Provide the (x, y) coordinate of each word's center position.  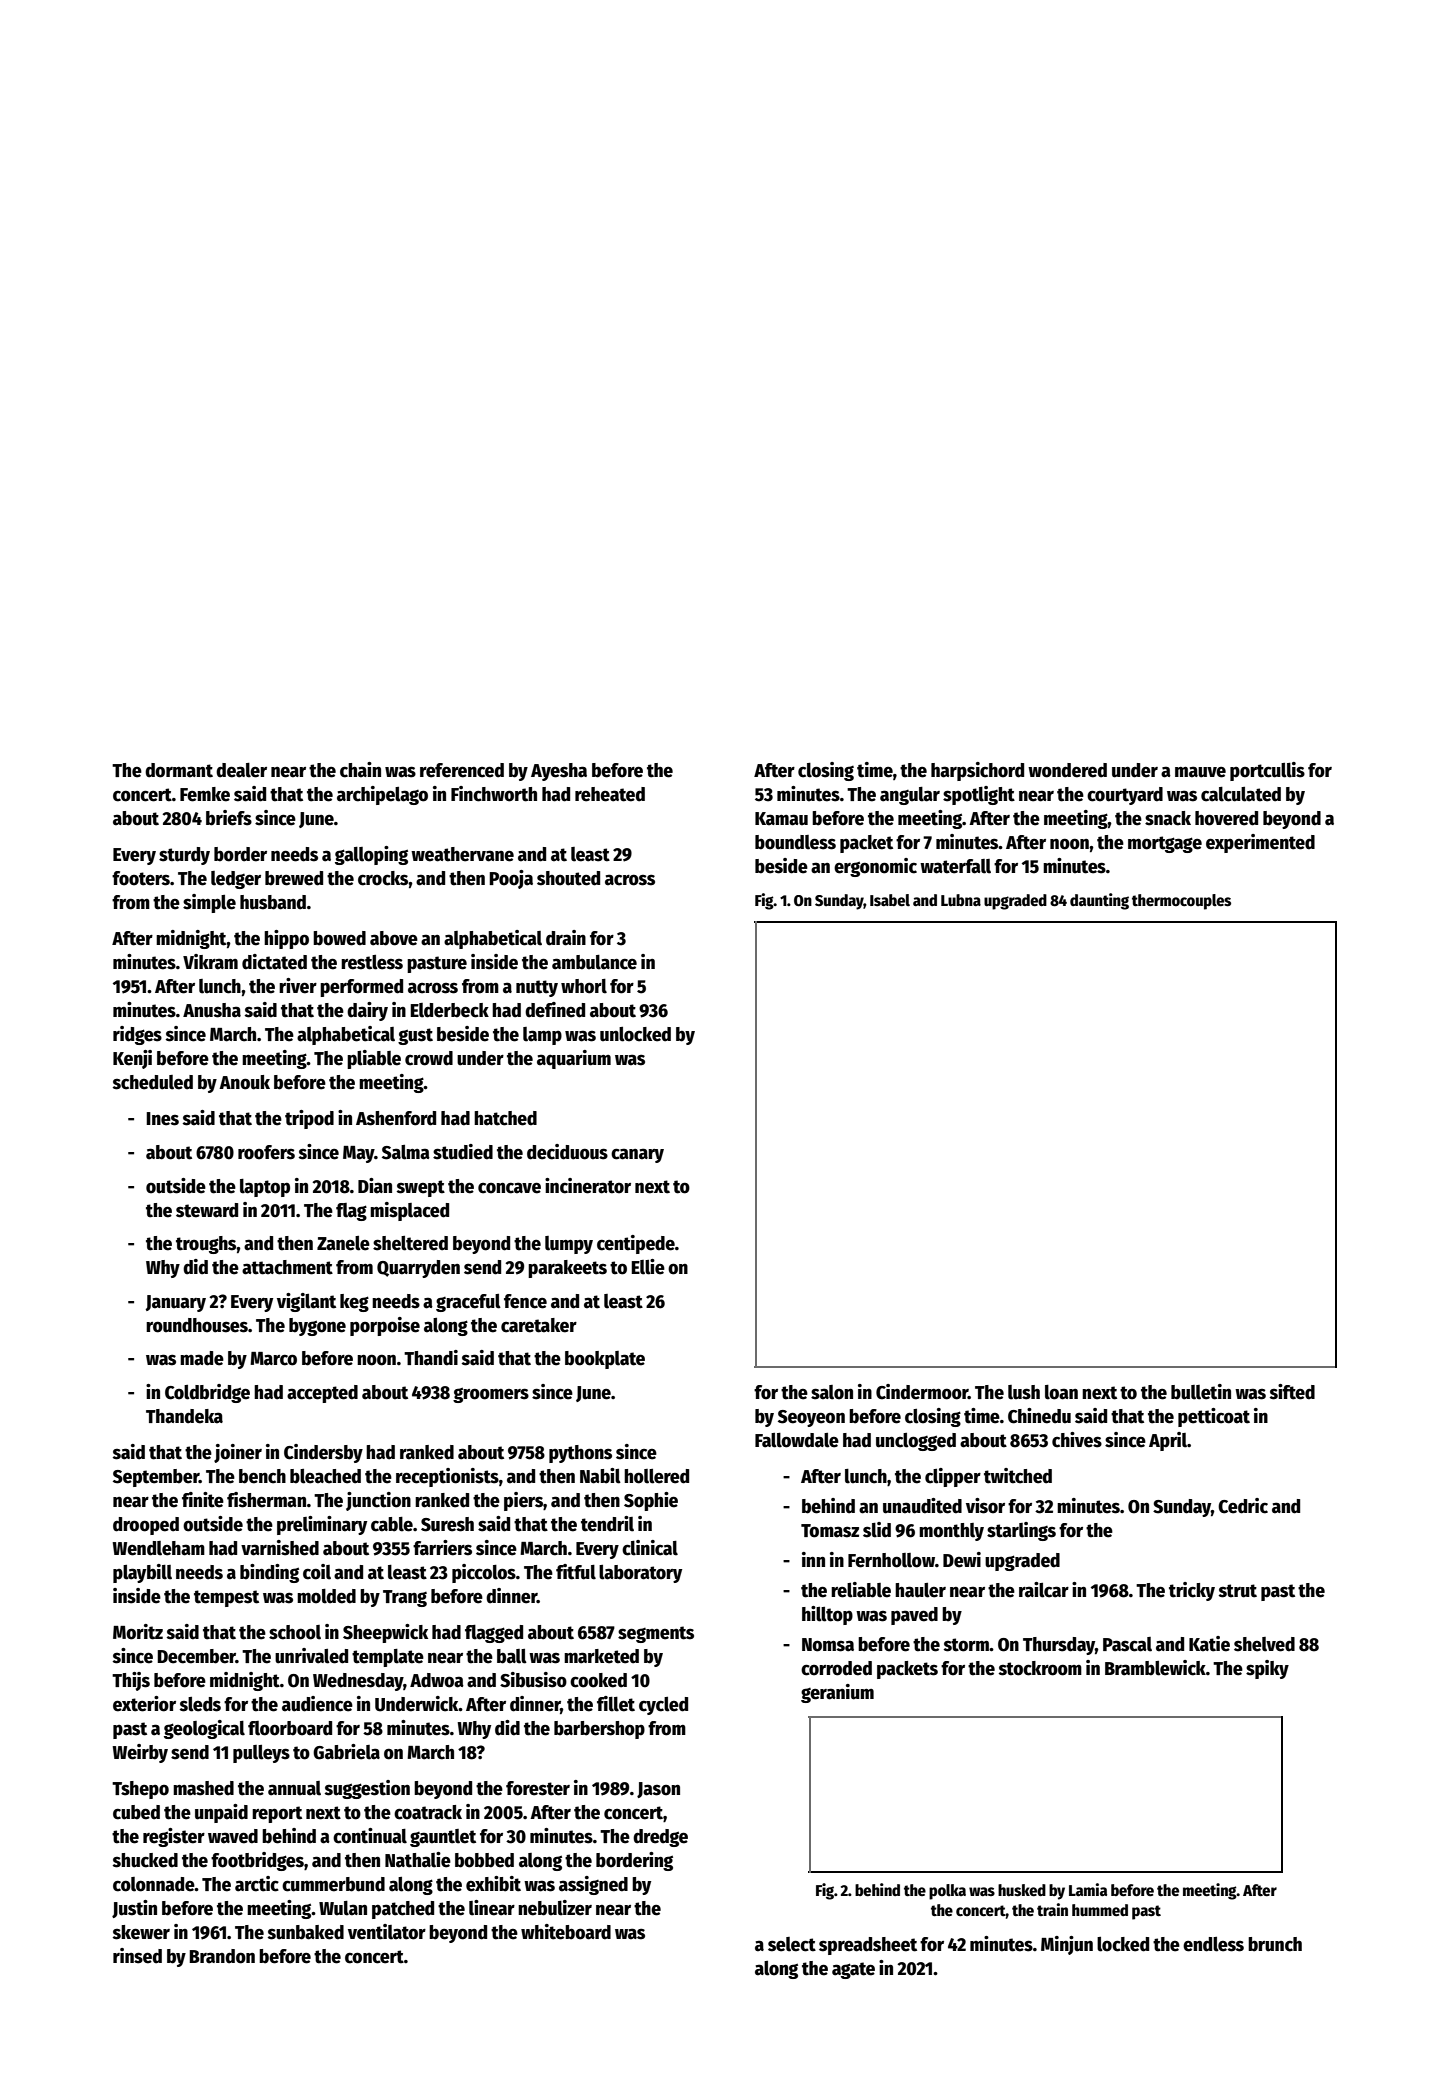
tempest (226, 1598)
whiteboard (566, 1932)
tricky (1192, 1591)
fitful (576, 1572)
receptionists (447, 1477)
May (359, 1154)
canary (637, 1155)
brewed (294, 878)
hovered (1226, 818)
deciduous (567, 1152)
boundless (795, 842)
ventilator (387, 1932)
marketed (601, 1656)
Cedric (1243, 1506)
